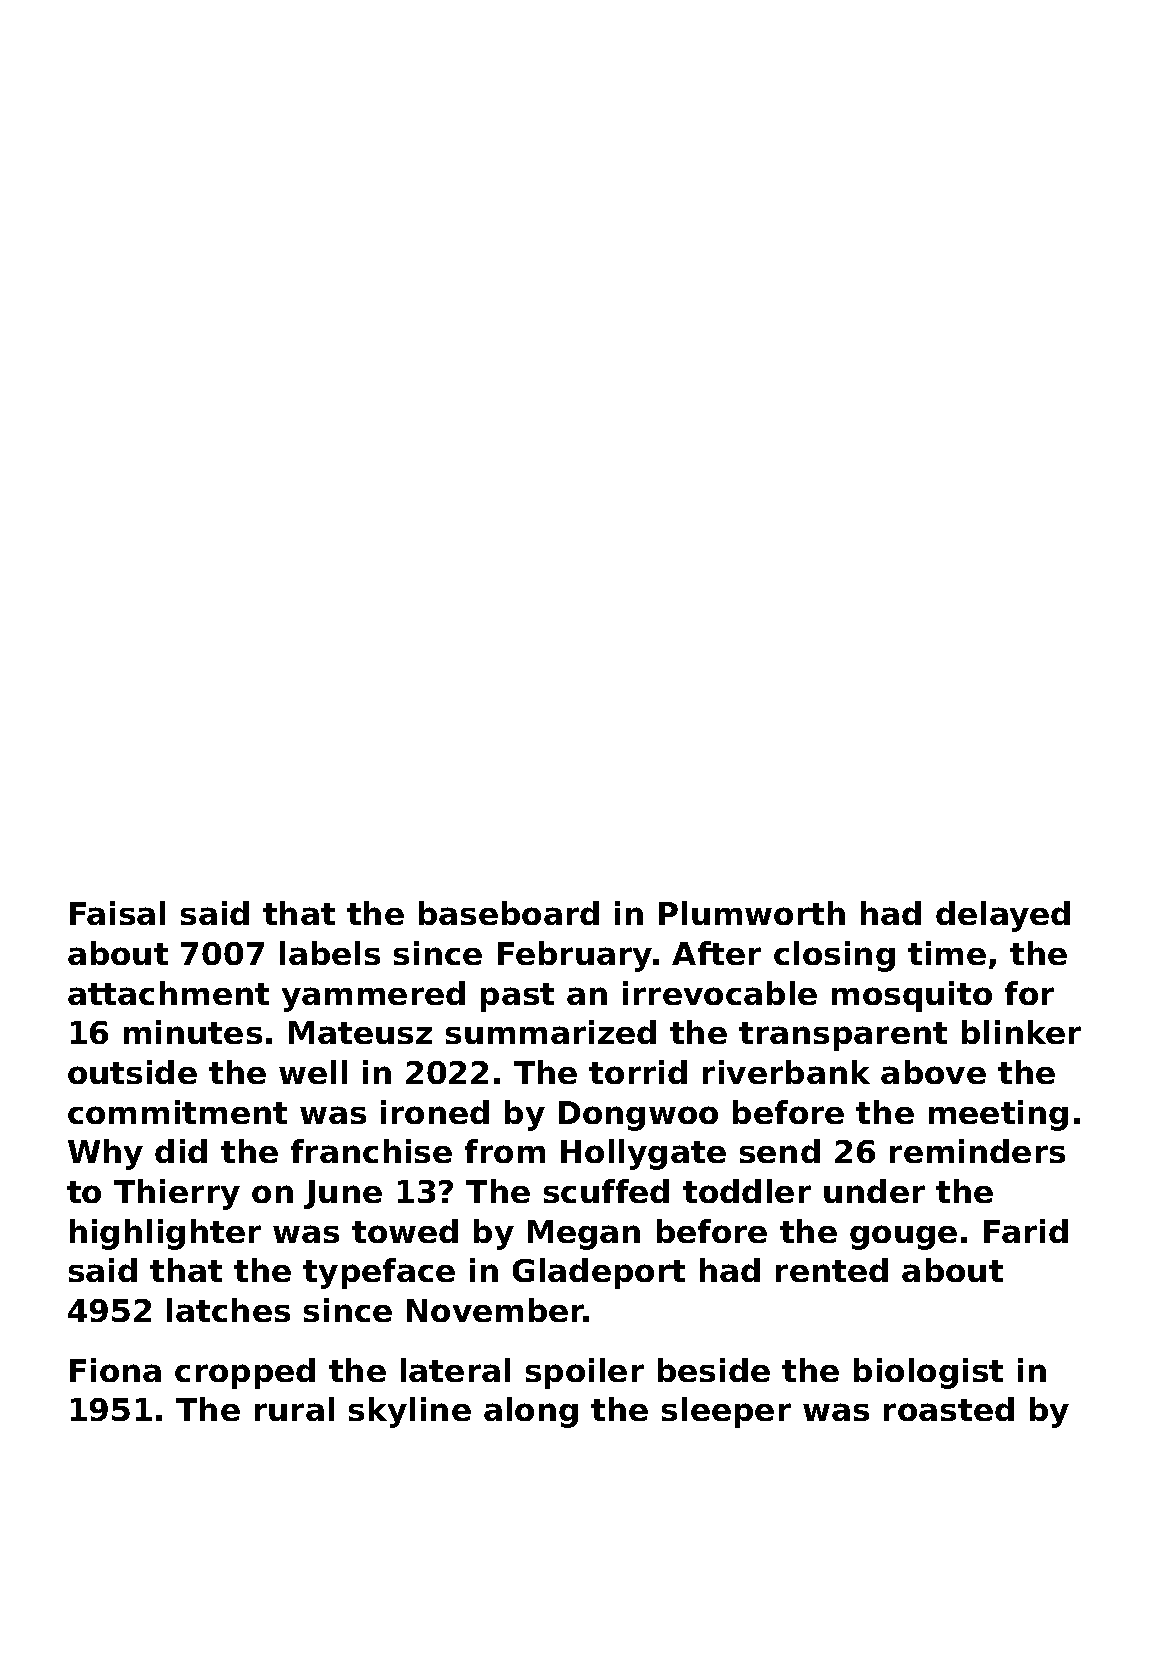 This document has width=1165, height=1654. I want to click on summarized, so click(551, 1032).
